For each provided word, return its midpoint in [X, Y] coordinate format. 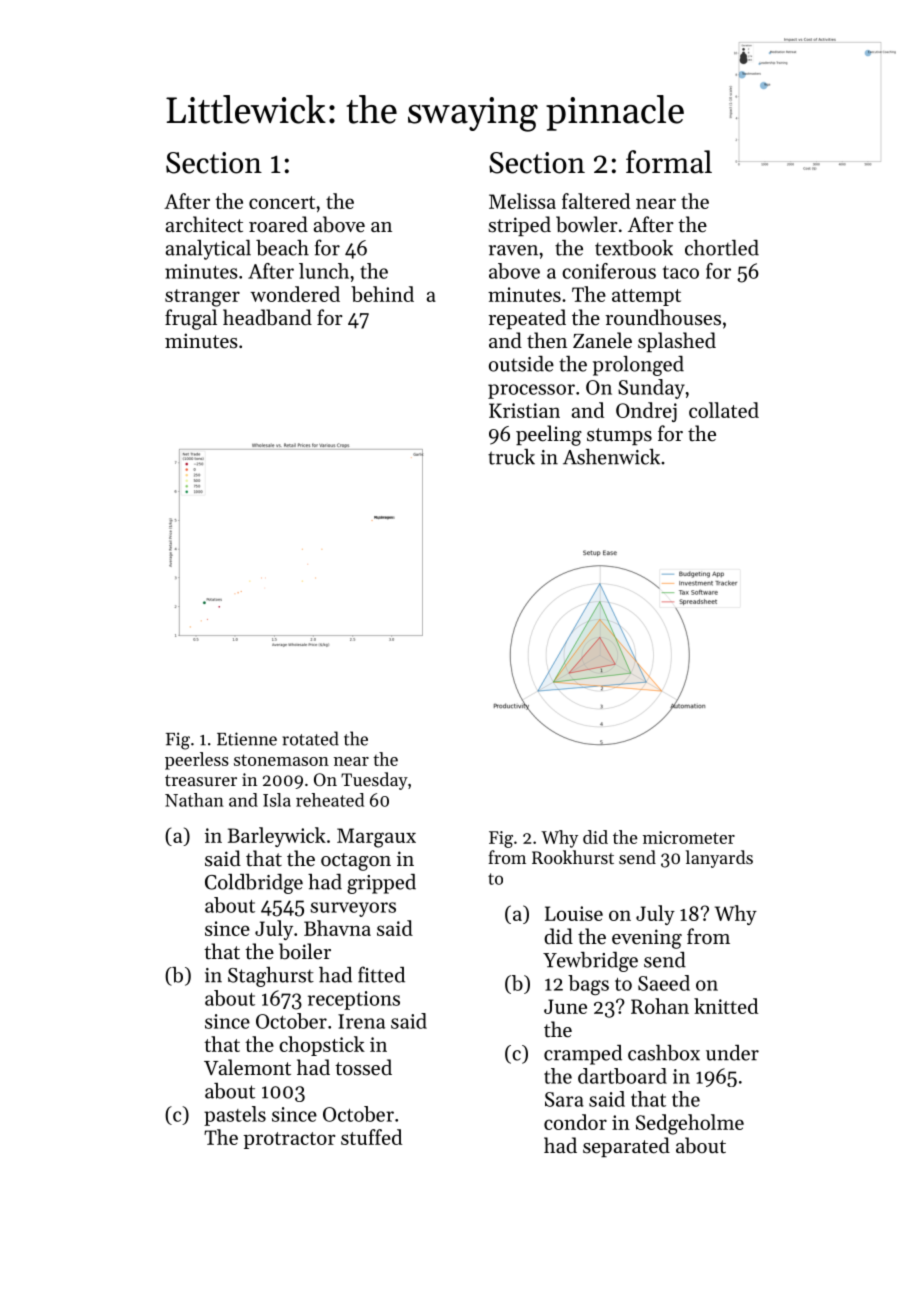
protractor [289, 1140]
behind [382, 294]
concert [282, 202]
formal [669, 162]
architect [204, 224]
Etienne [247, 739]
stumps [619, 436]
